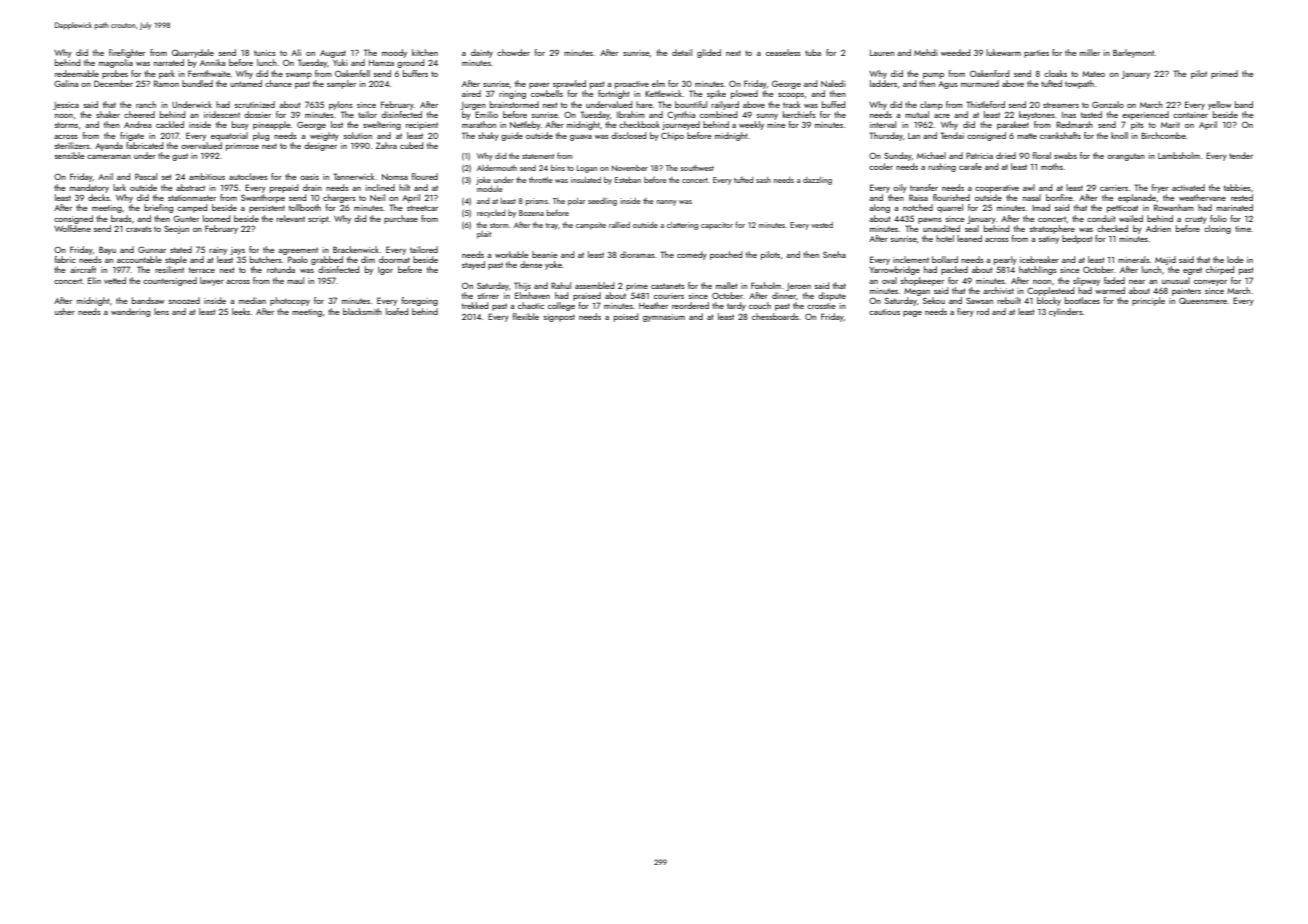 The image size is (1308, 924). I want to click on bundled, so click(197, 83).
